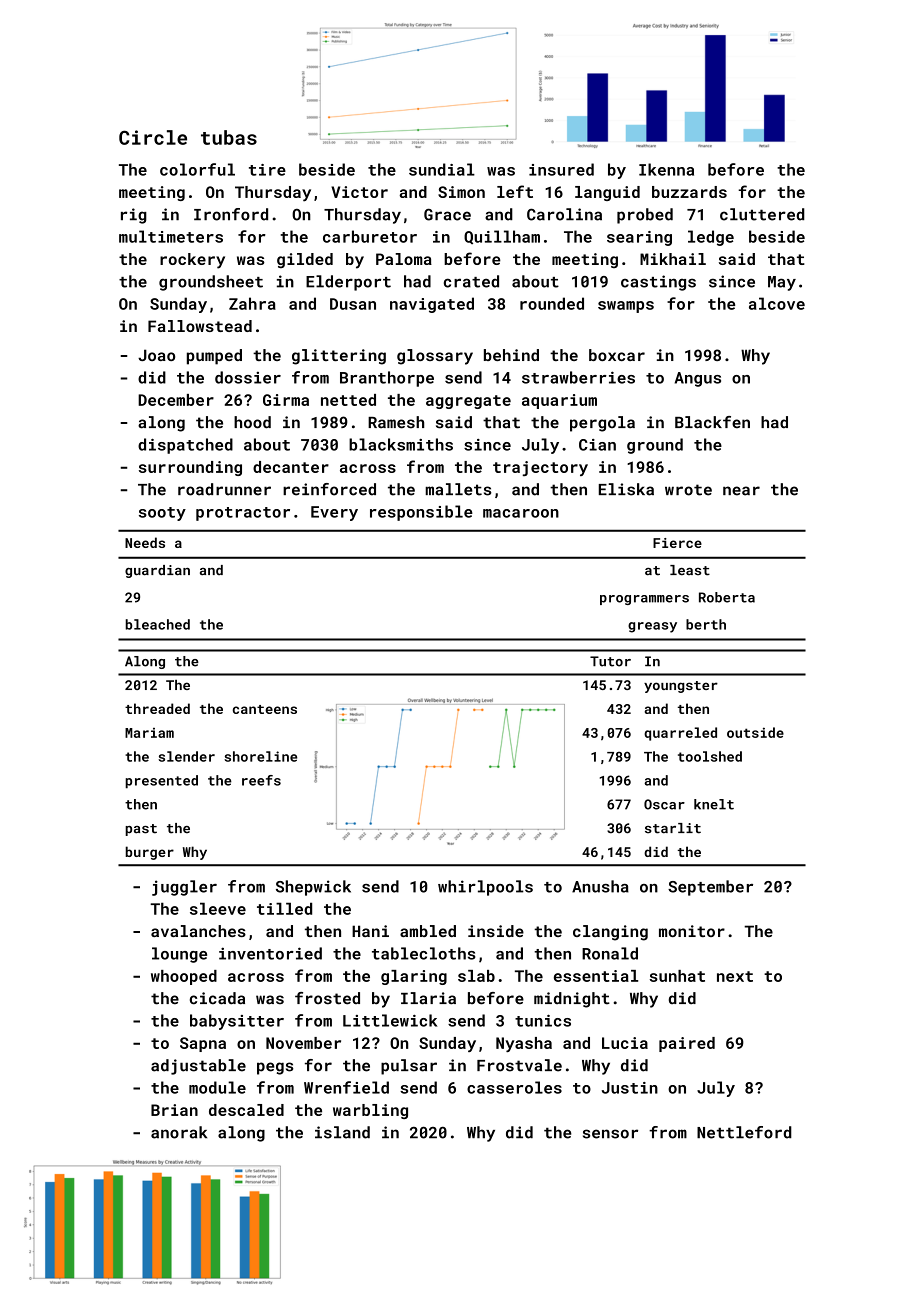  Describe the element at coordinates (610, 1134) in the image. I see `sensor` at that location.
